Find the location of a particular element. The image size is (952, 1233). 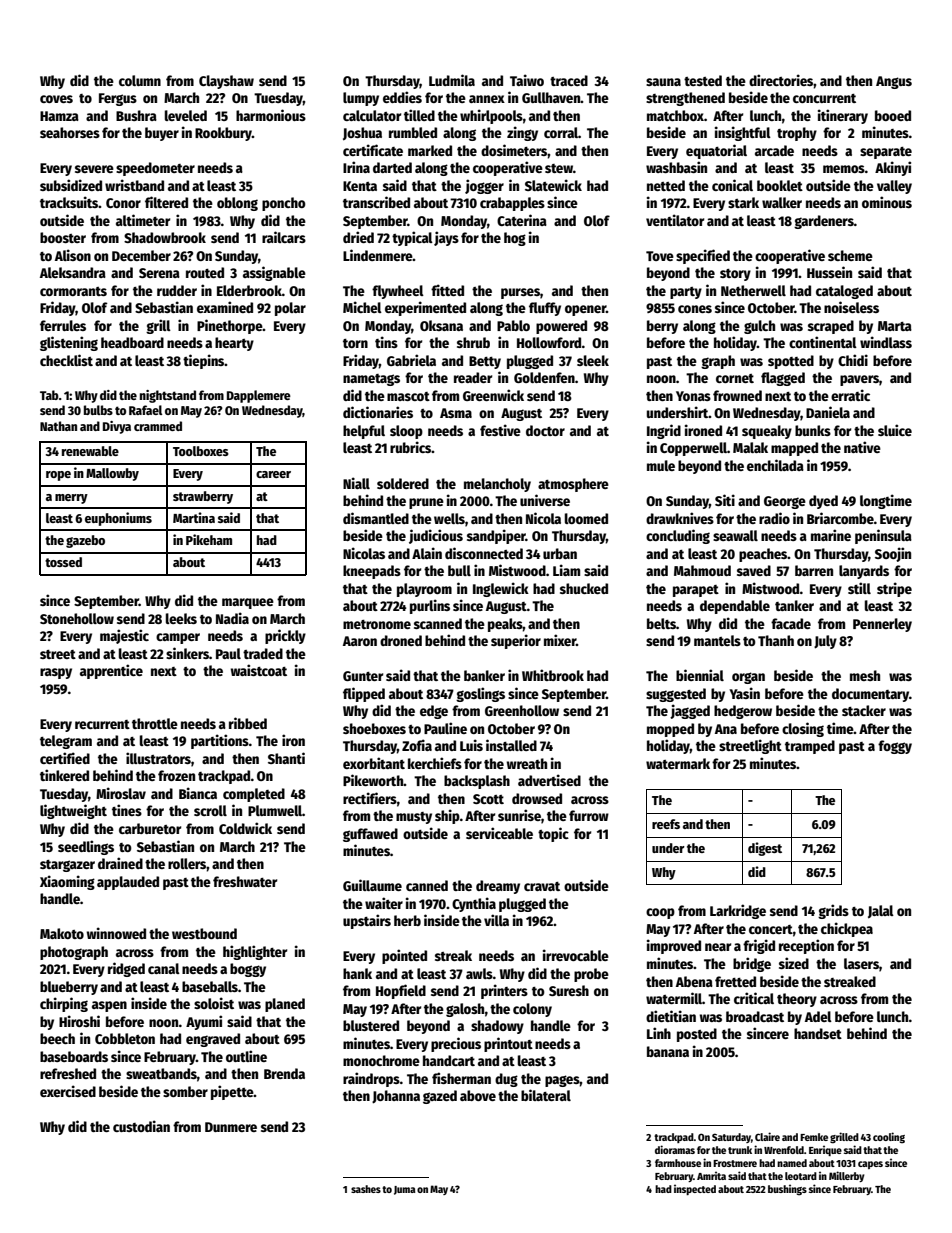

digest is located at coordinates (765, 849).
